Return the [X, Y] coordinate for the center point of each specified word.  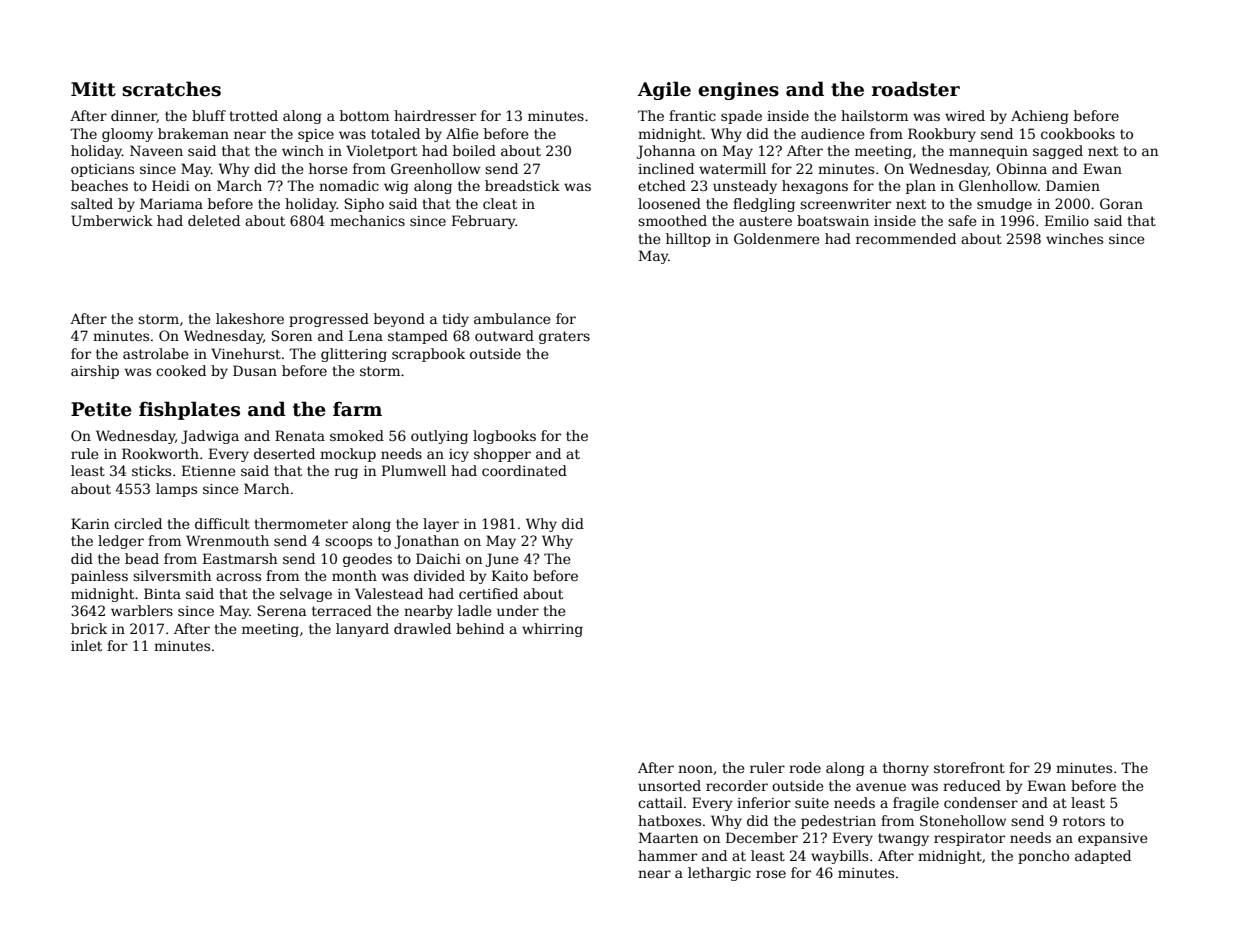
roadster [916, 89]
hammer [667, 855]
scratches [171, 89]
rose [771, 874]
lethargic [719, 874]
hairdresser [435, 115]
